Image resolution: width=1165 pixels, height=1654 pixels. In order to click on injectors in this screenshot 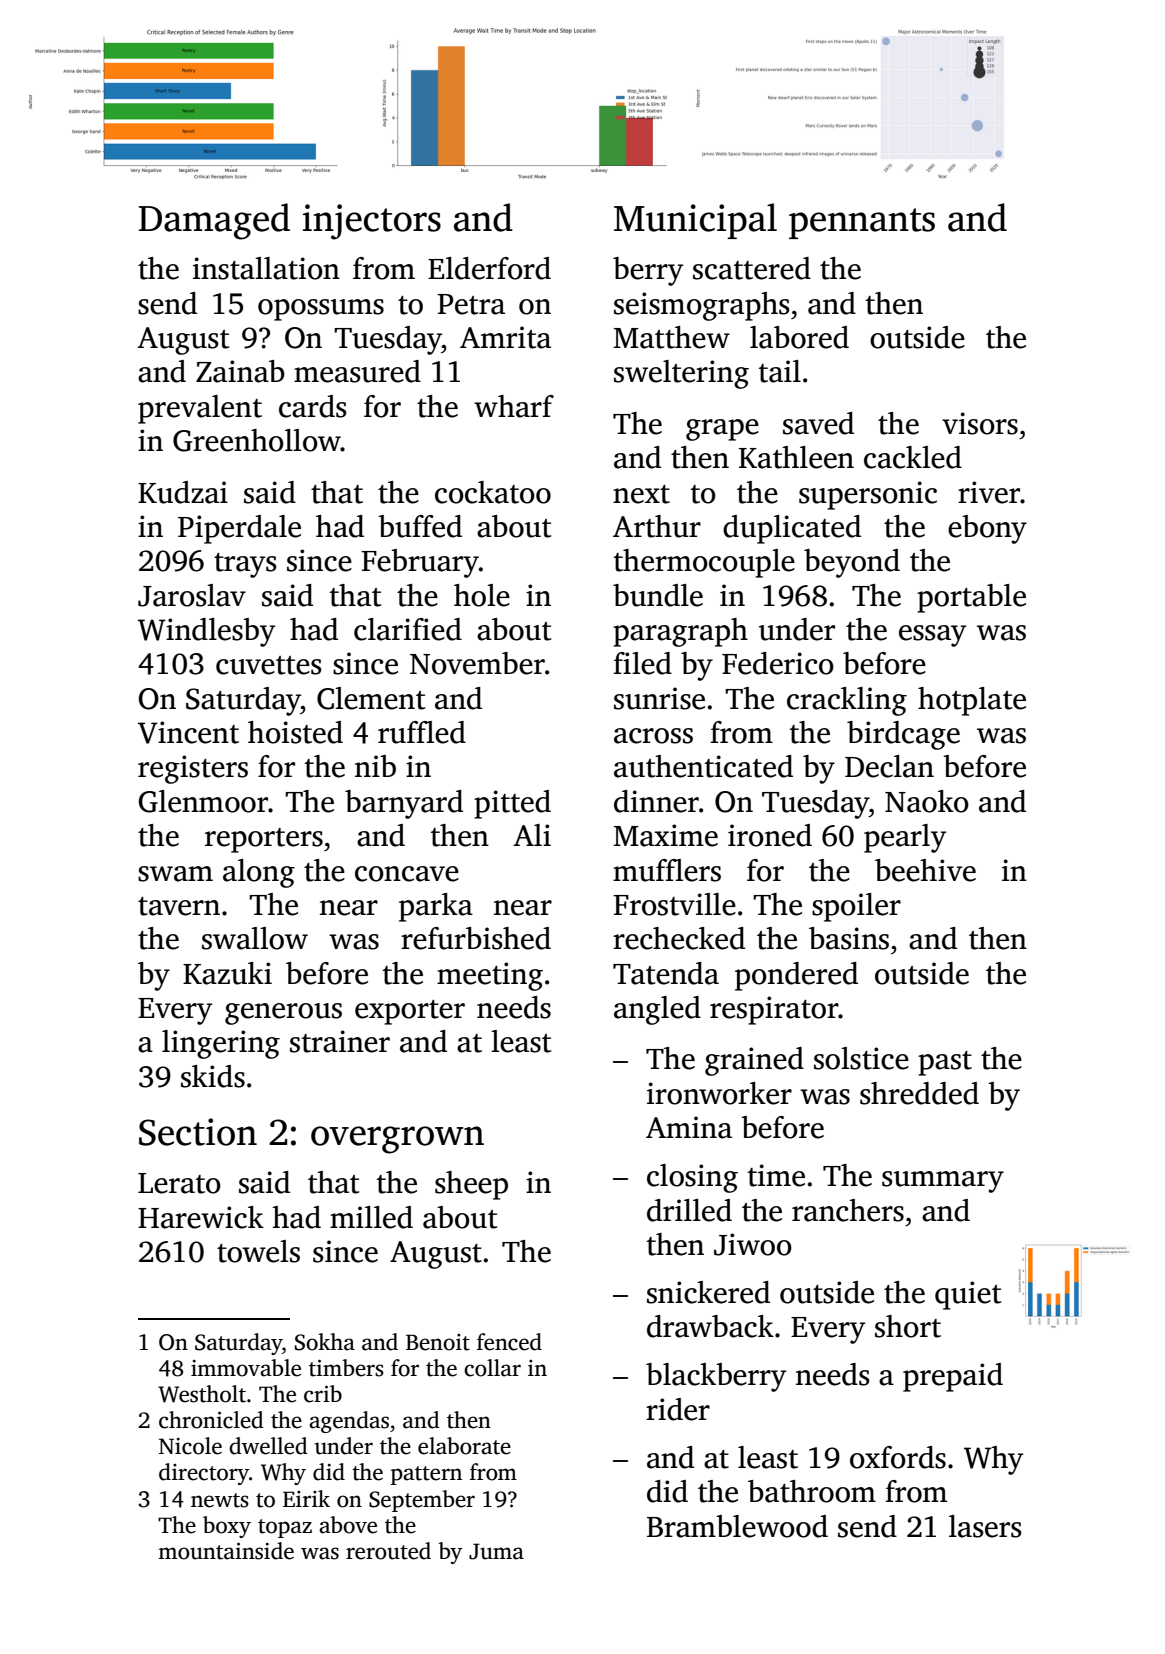, I will do `click(372, 222)`.
